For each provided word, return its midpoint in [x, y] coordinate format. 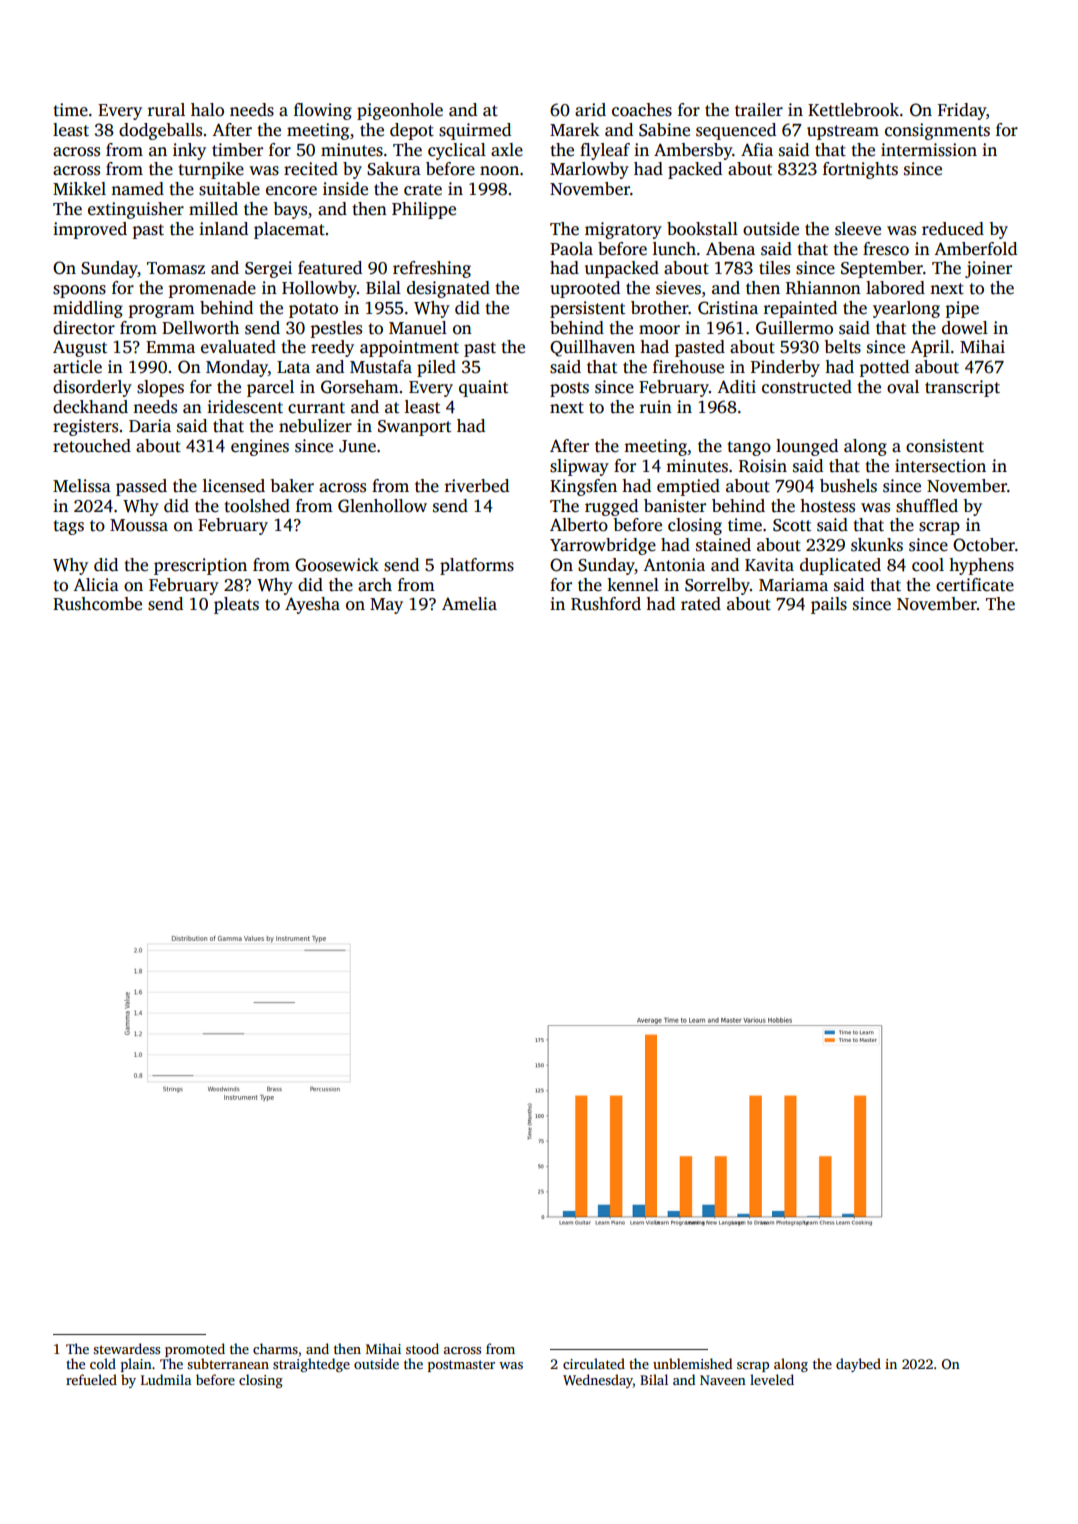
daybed [858, 1365]
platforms [477, 566]
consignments [937, 131]
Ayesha [312, 605]
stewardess [126, 1348]
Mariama [793, 584]
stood [422, 1348]
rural [166, 110]
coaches [642, 110]
